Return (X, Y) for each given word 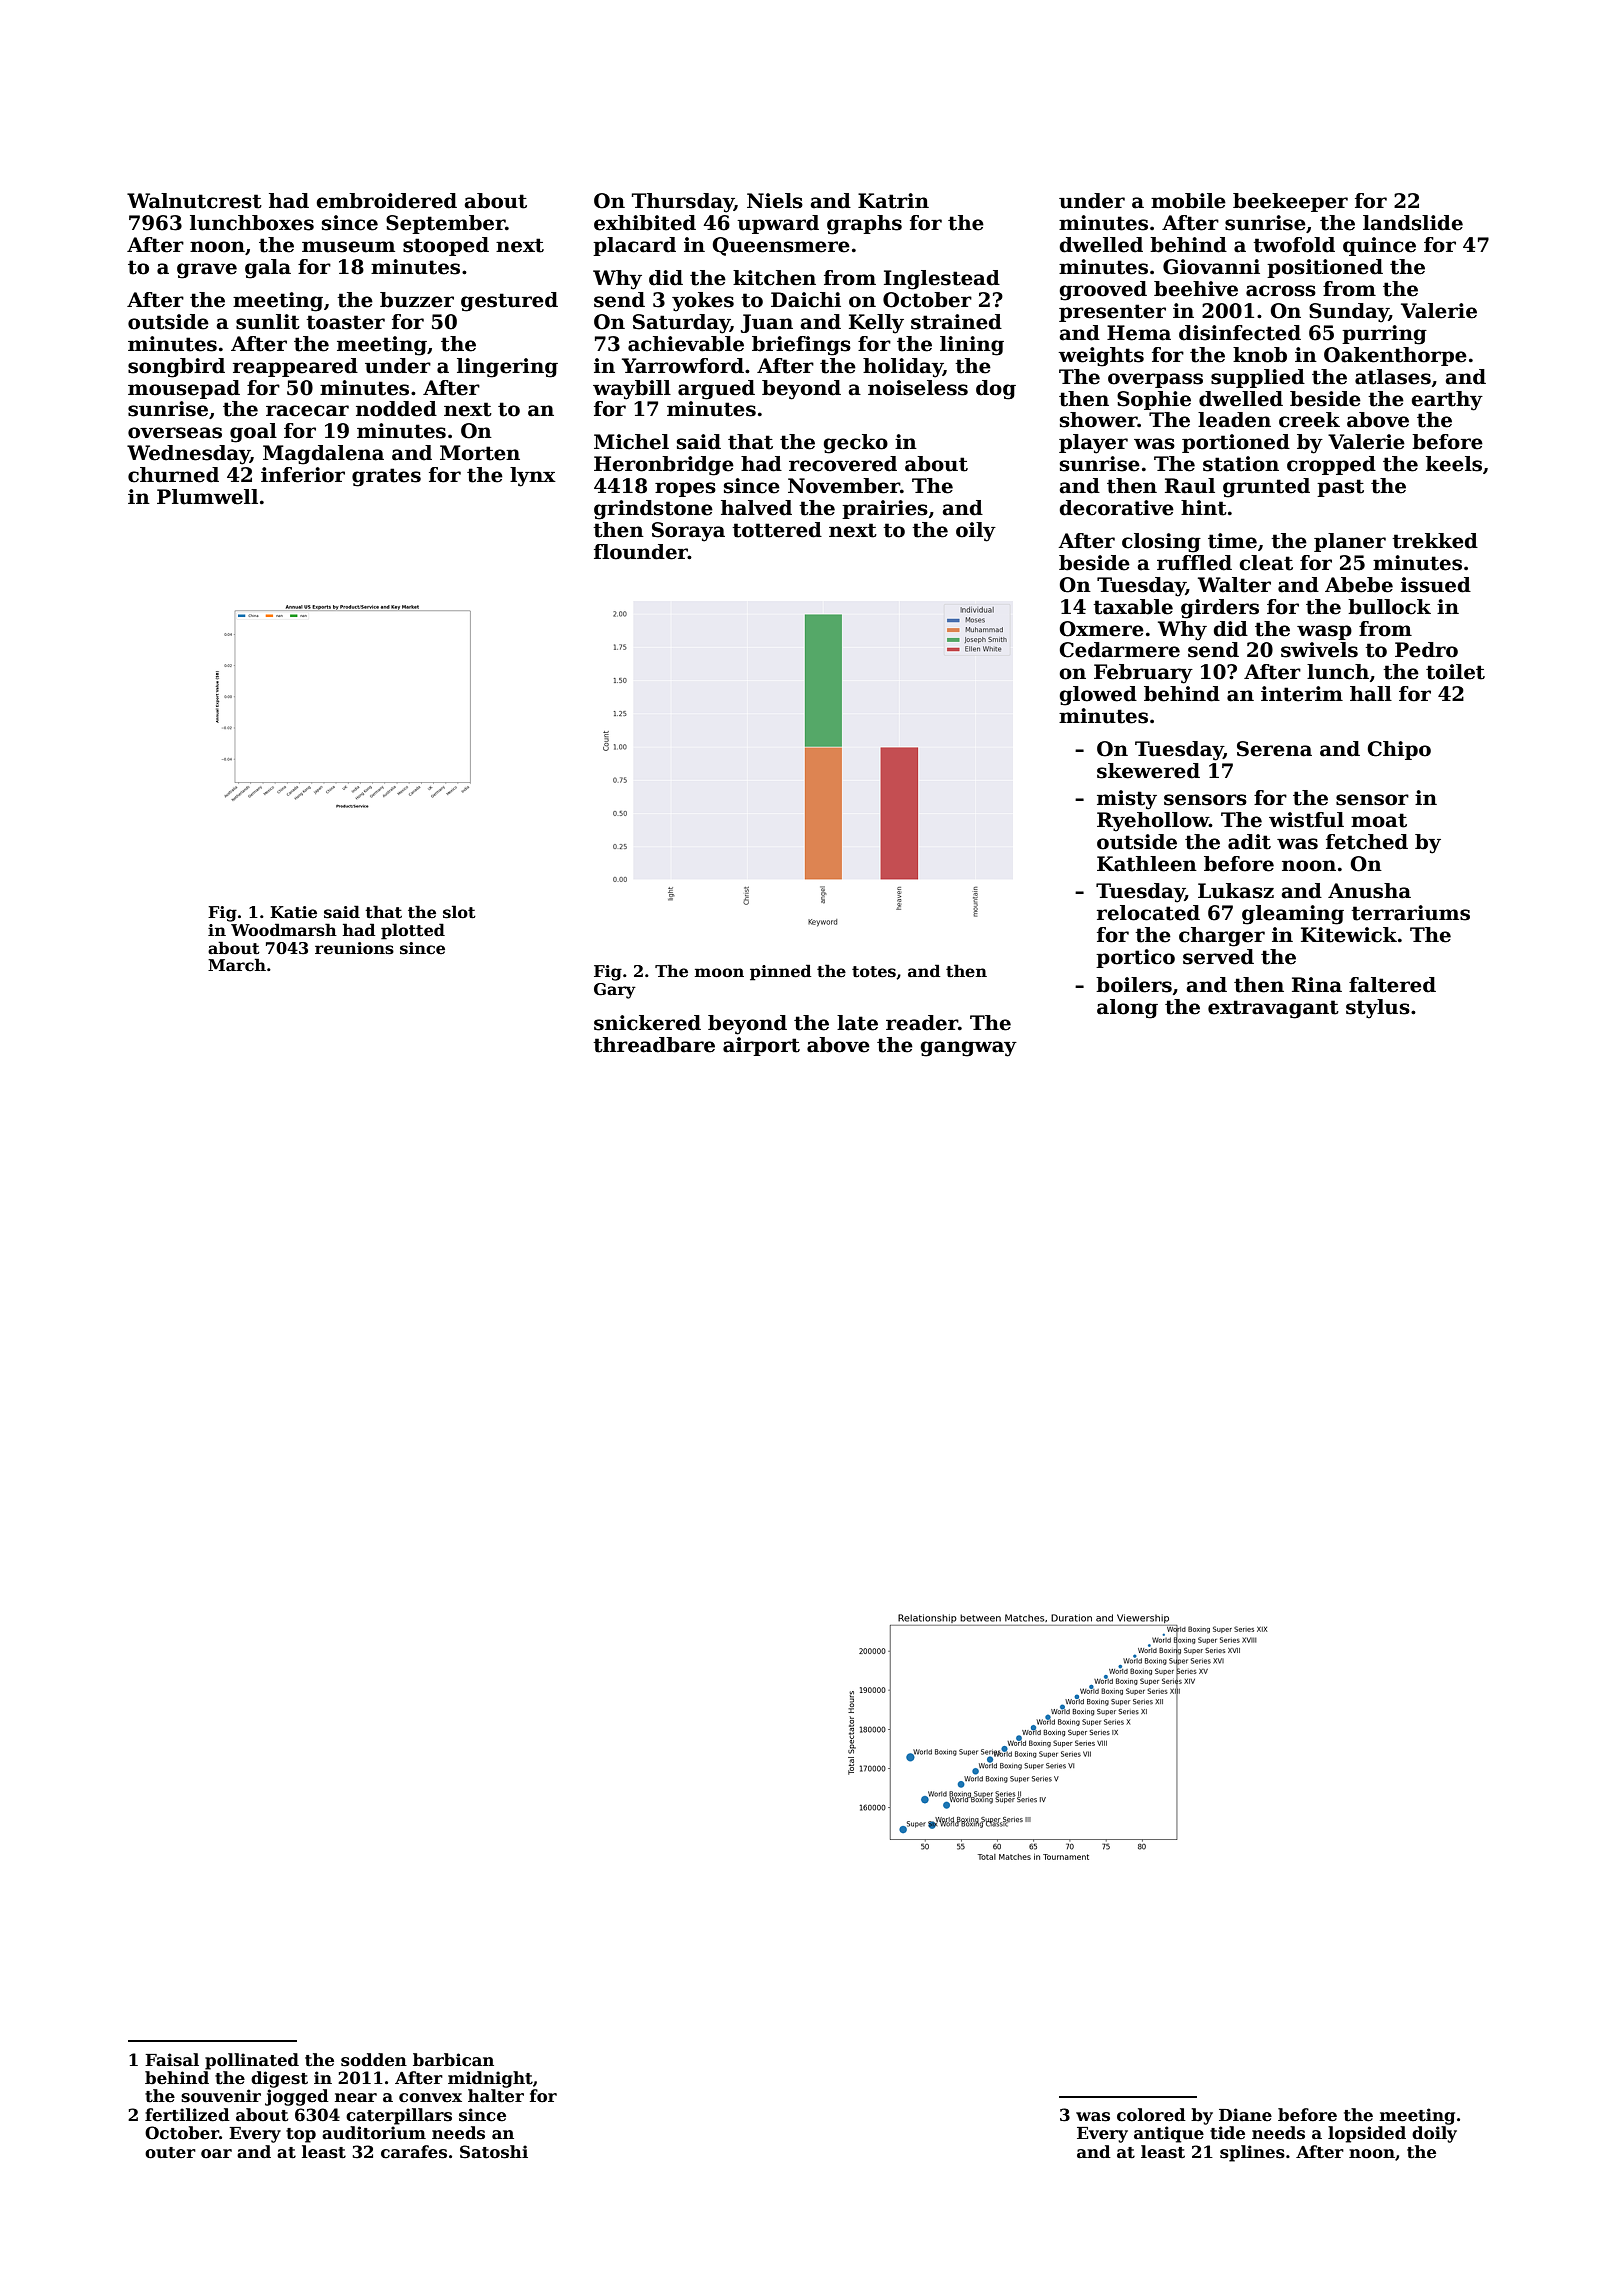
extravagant (1273, 1009)
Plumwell (207, 497)
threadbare (654, 1045)
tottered (777, 530)
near (356, 2098)
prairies (885, 509)
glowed (1098, 696)
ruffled (1194, 563)
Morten (480, 453)
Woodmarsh (284, 930)
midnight (490, 2079)
